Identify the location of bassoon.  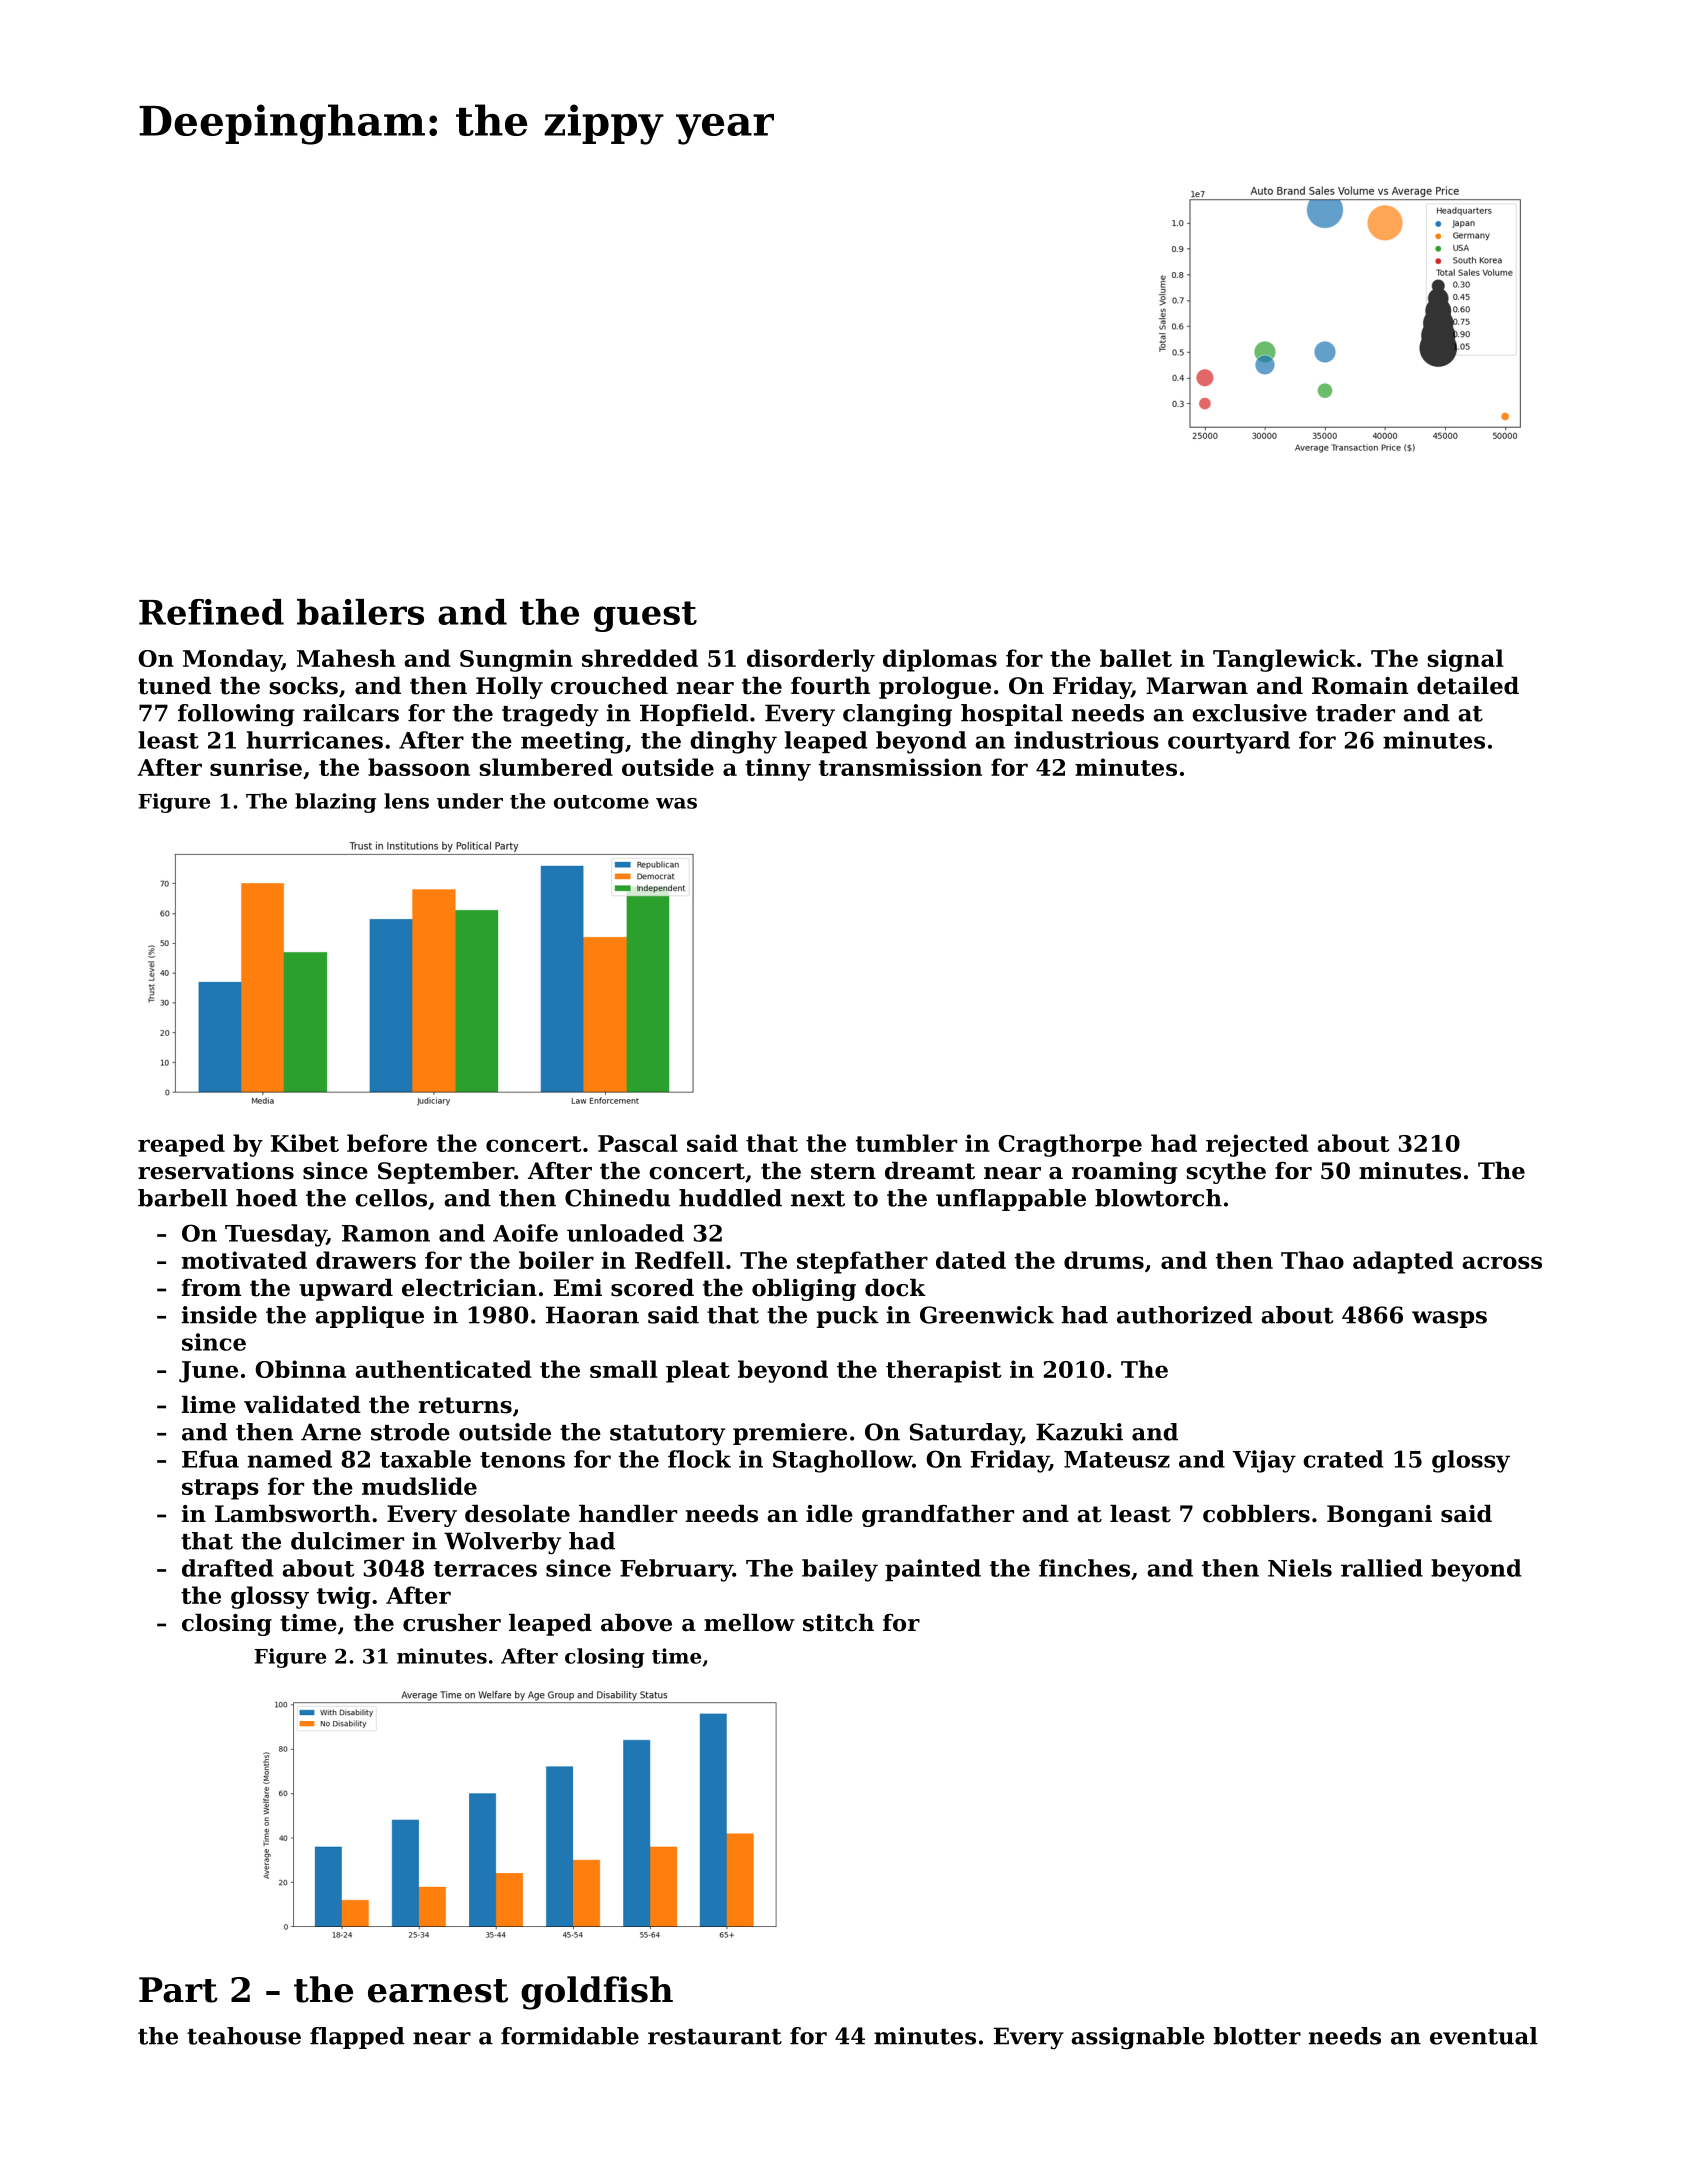
(419, 767).
